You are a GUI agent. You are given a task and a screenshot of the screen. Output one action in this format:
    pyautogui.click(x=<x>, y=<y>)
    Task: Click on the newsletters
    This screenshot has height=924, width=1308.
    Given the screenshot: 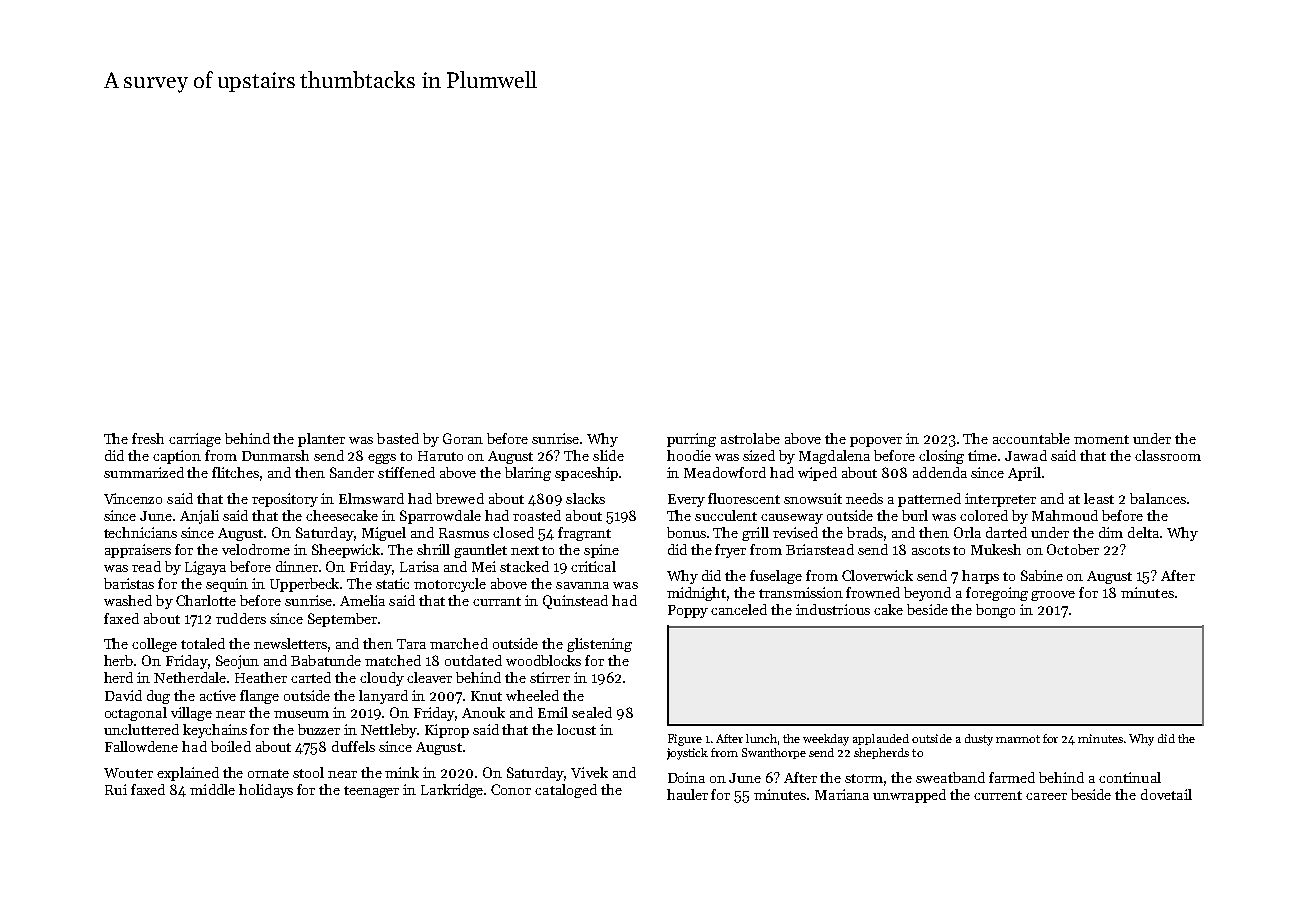 What is the action you would take?
    pyautogui.click(x=291, y=645)
